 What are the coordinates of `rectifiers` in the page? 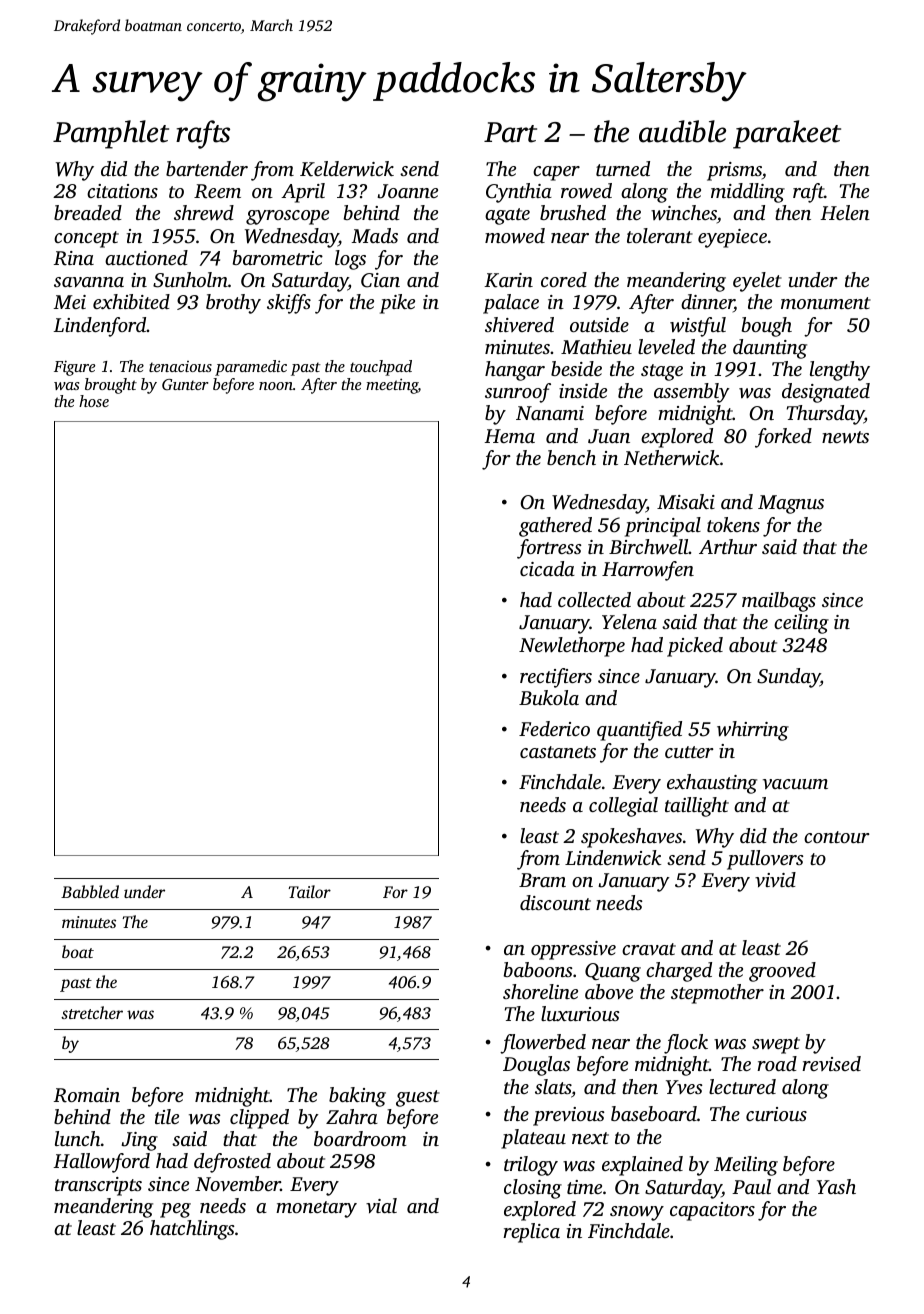 It's located at (556, 678).
